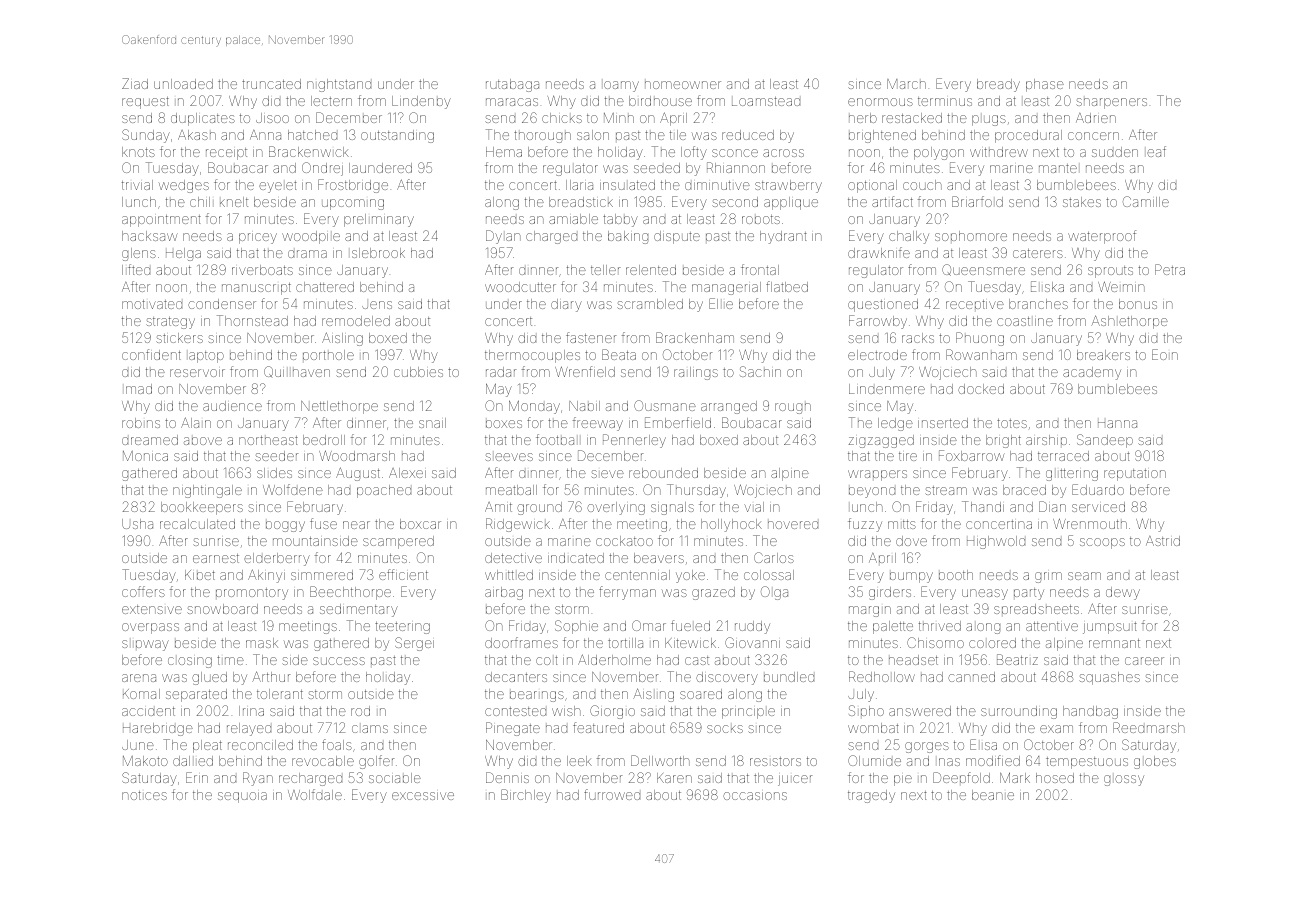  Describe the element at coordinates (690, 576) in the page. I see `yoke` at that location.
